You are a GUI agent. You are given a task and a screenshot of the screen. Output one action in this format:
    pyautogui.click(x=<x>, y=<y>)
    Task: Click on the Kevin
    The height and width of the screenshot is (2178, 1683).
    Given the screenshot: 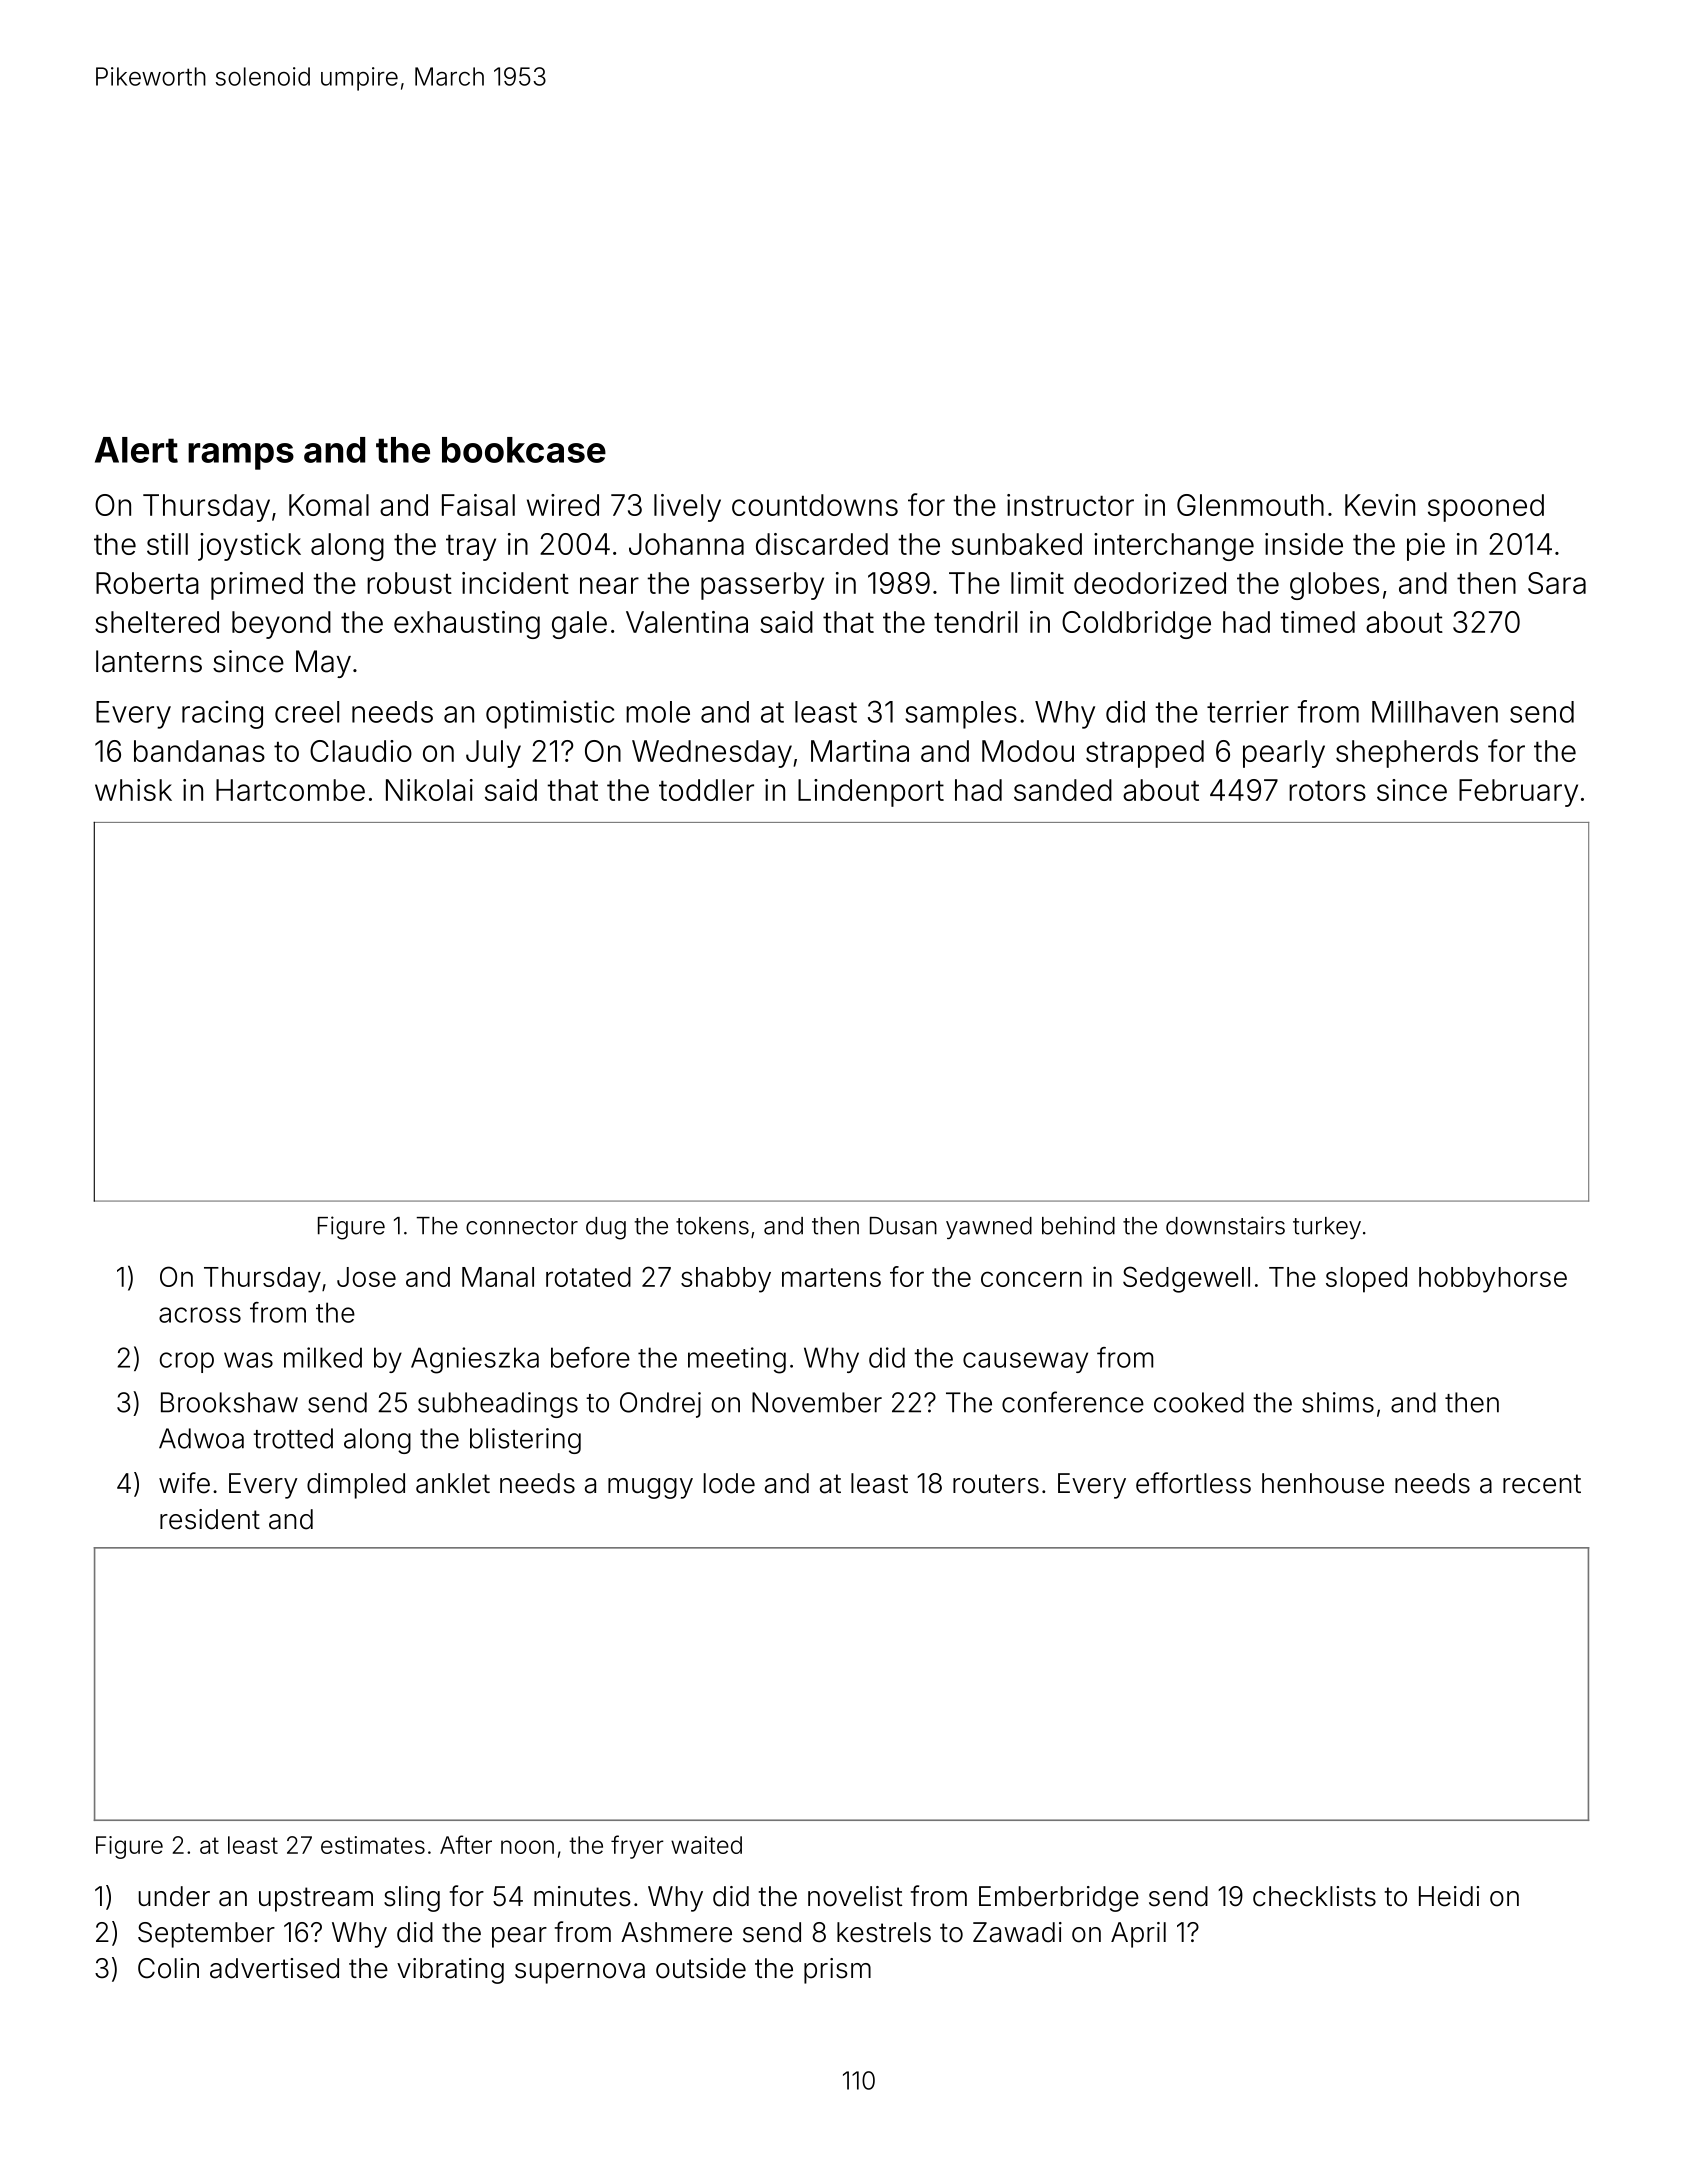 What is the action you would take?
    pyautogui.click(x=1380, y=505)
